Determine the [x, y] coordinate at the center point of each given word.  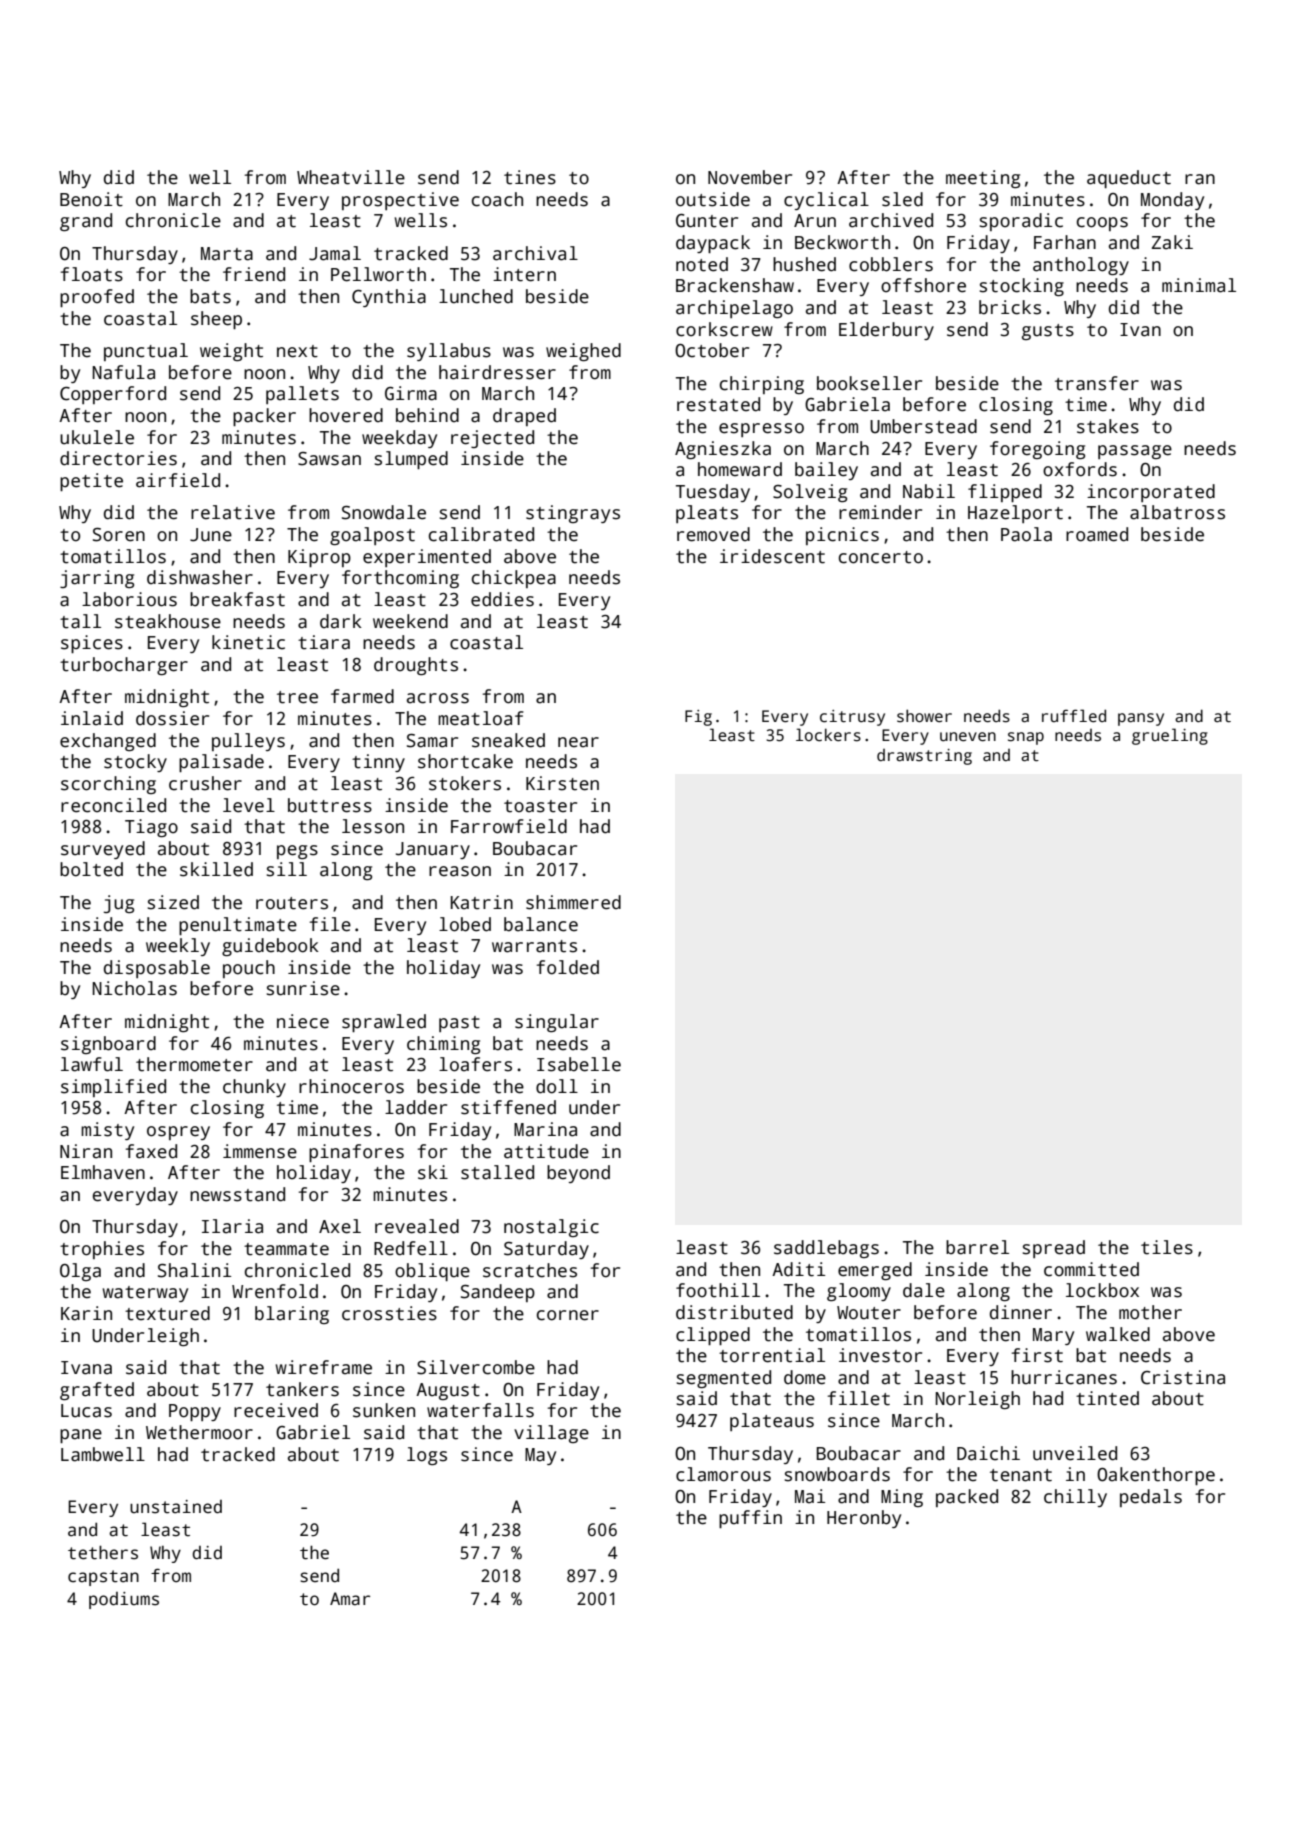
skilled [216, 869]
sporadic [1021, 222]
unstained [176, 1507]
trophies [102, 1250]
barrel [977, 1247]
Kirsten [562, 783]
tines [530, 177]
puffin [750, 1519]
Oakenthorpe [1156, 1476]
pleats [707, 514]
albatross [1177, 512]
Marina [545, 1129]
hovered [346, 415]
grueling [1170, 736]
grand [86, 222]
